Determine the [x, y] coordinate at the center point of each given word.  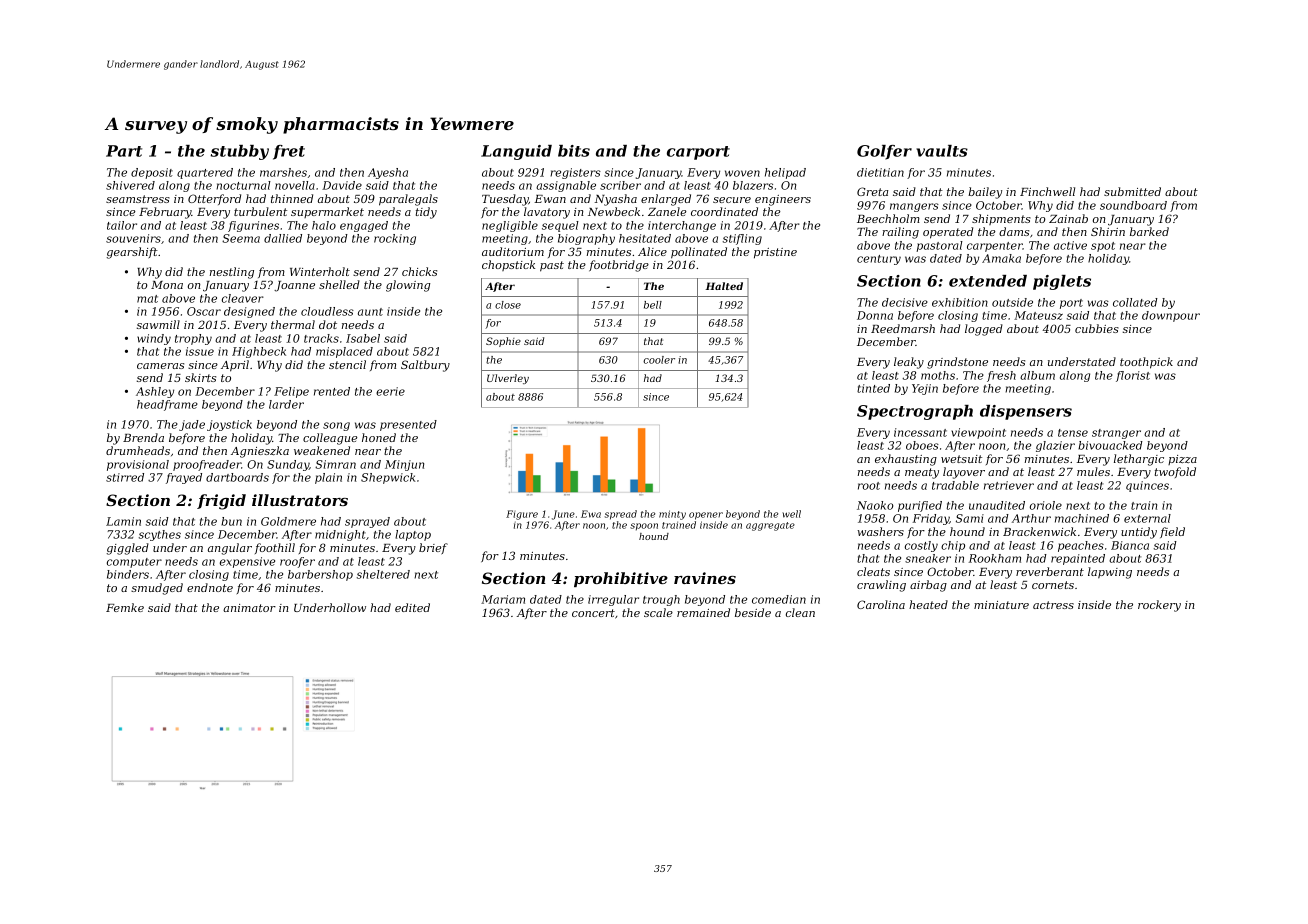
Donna [875, 315]
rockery [1159, 606]
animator [249, 608]
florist [1133, 376]
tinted [873, 388]
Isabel [363, 338]
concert [593, 613]
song [336, 426]
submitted [1132, 191]
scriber [620, 185]
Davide [342, 185]
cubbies [1097, 328]
